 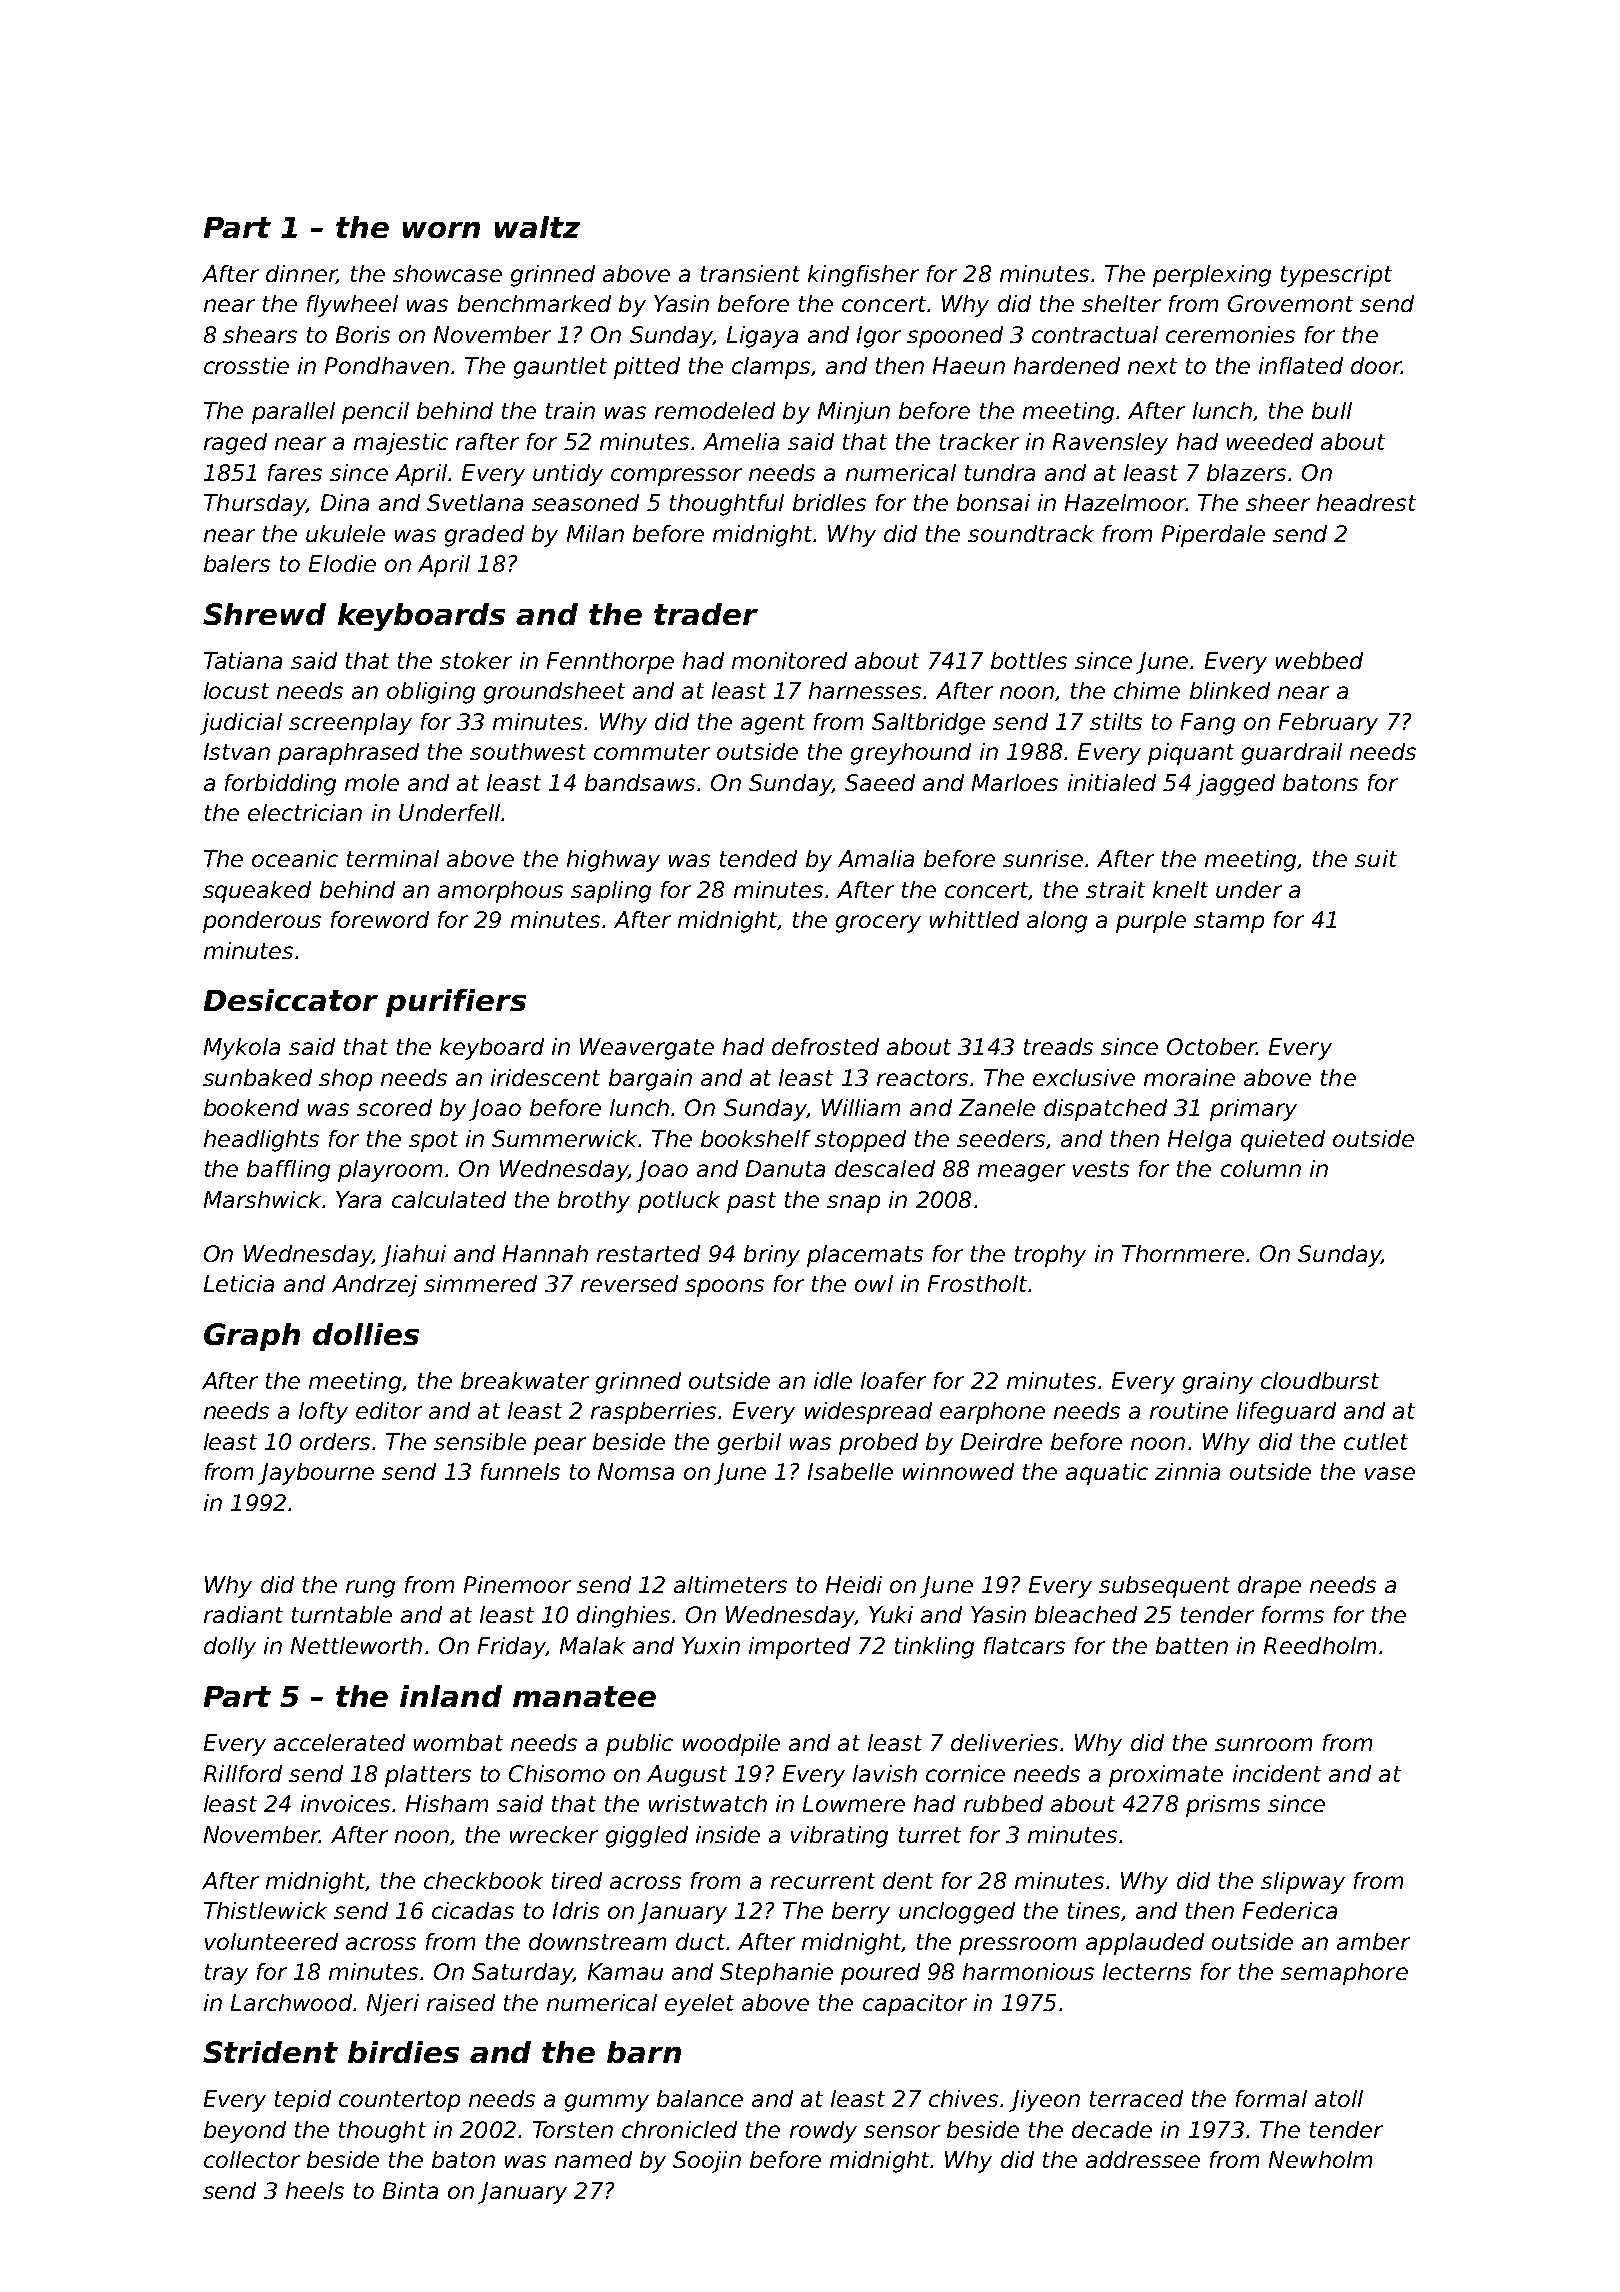 What do you see at coordinates (636, 1471) in the document?
I see `Nomsa` at bounding box center [636, 1471].
